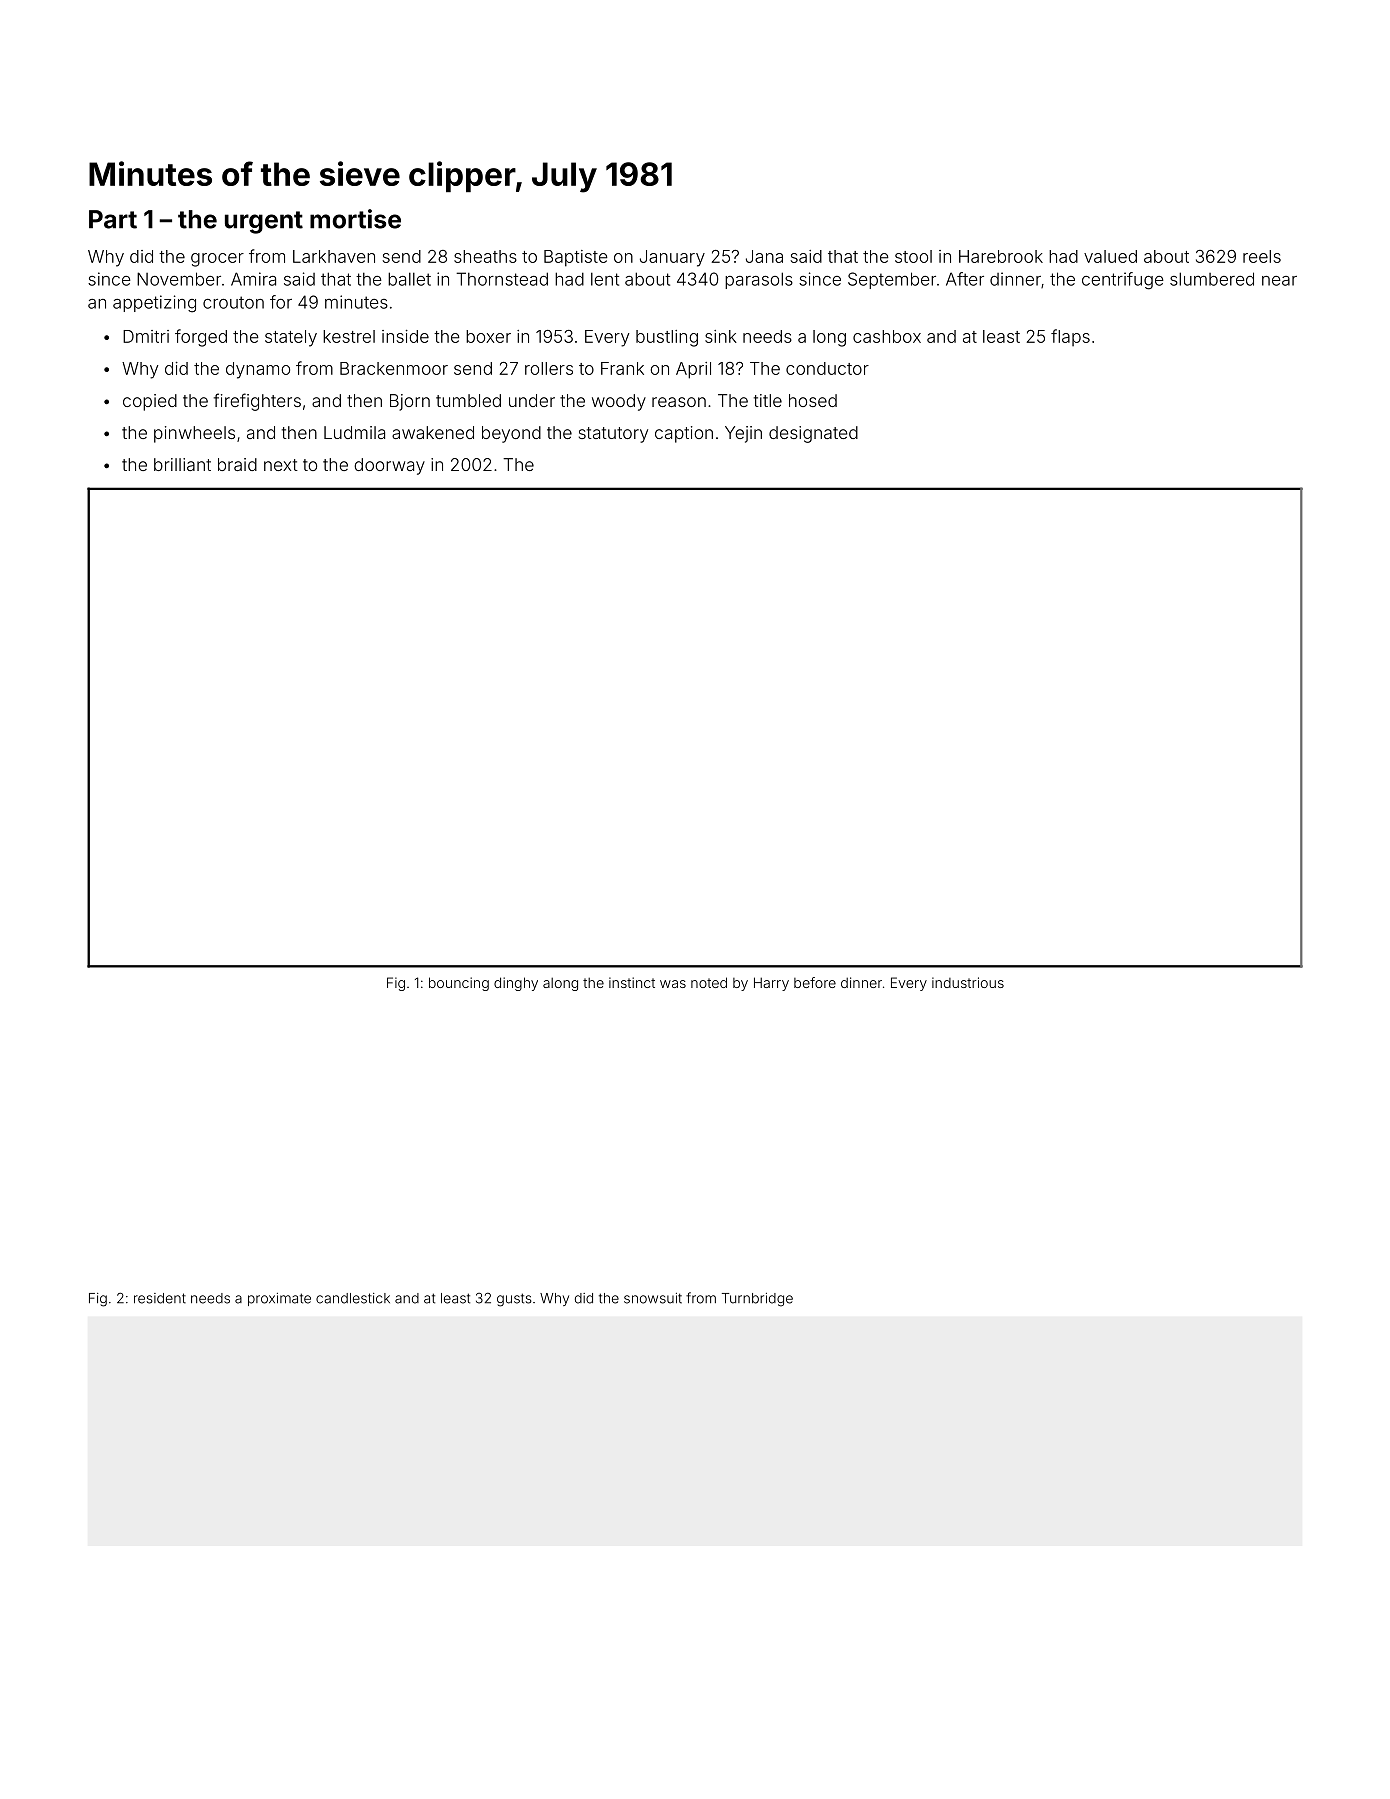 The width and height of the page is (1390, 1799). Describe the element at coordinates (771, 984) in the page. I see `Harry` at that location.
